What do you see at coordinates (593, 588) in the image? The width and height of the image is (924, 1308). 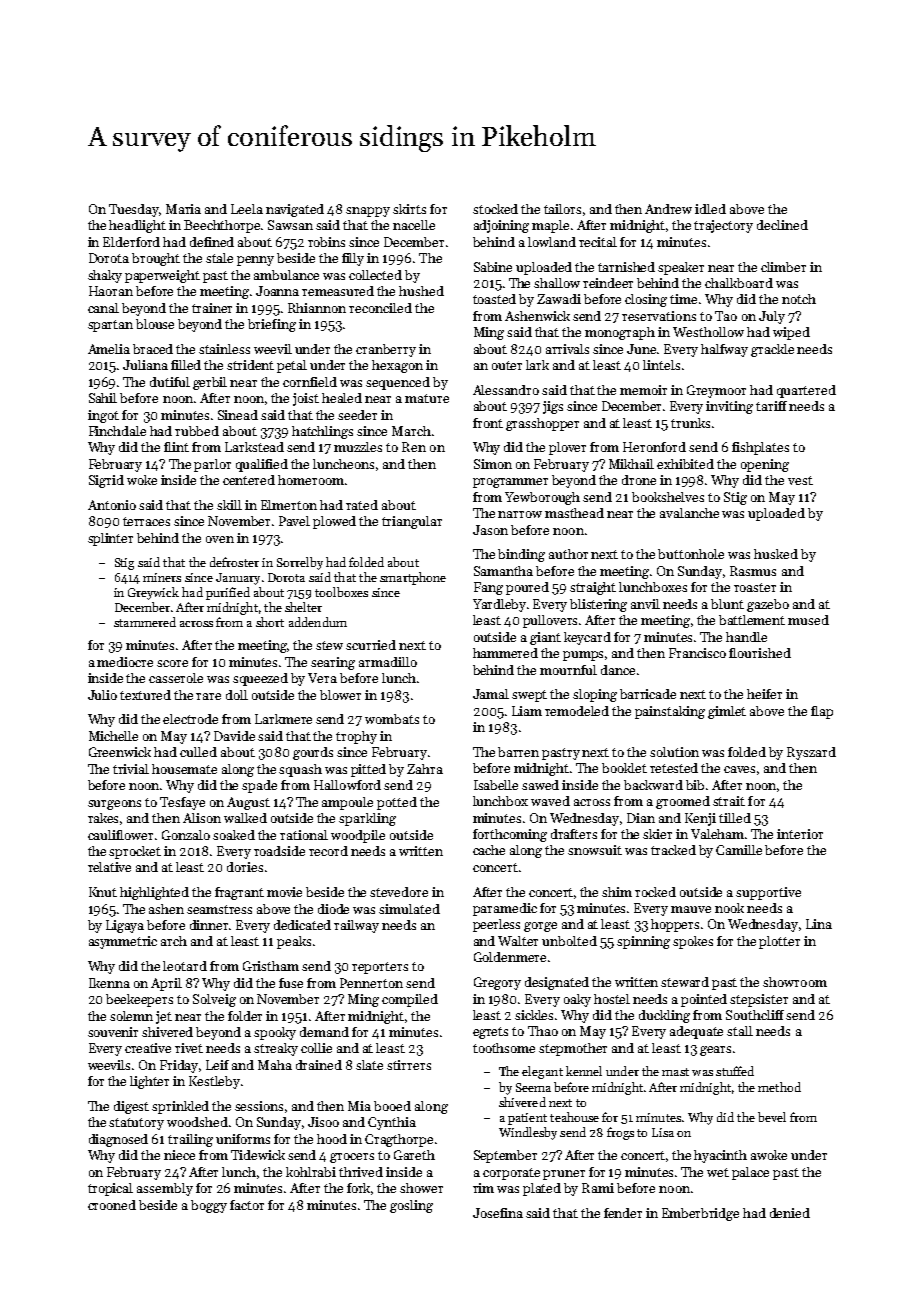 I see `straight` at bounding box center [593, 588].
